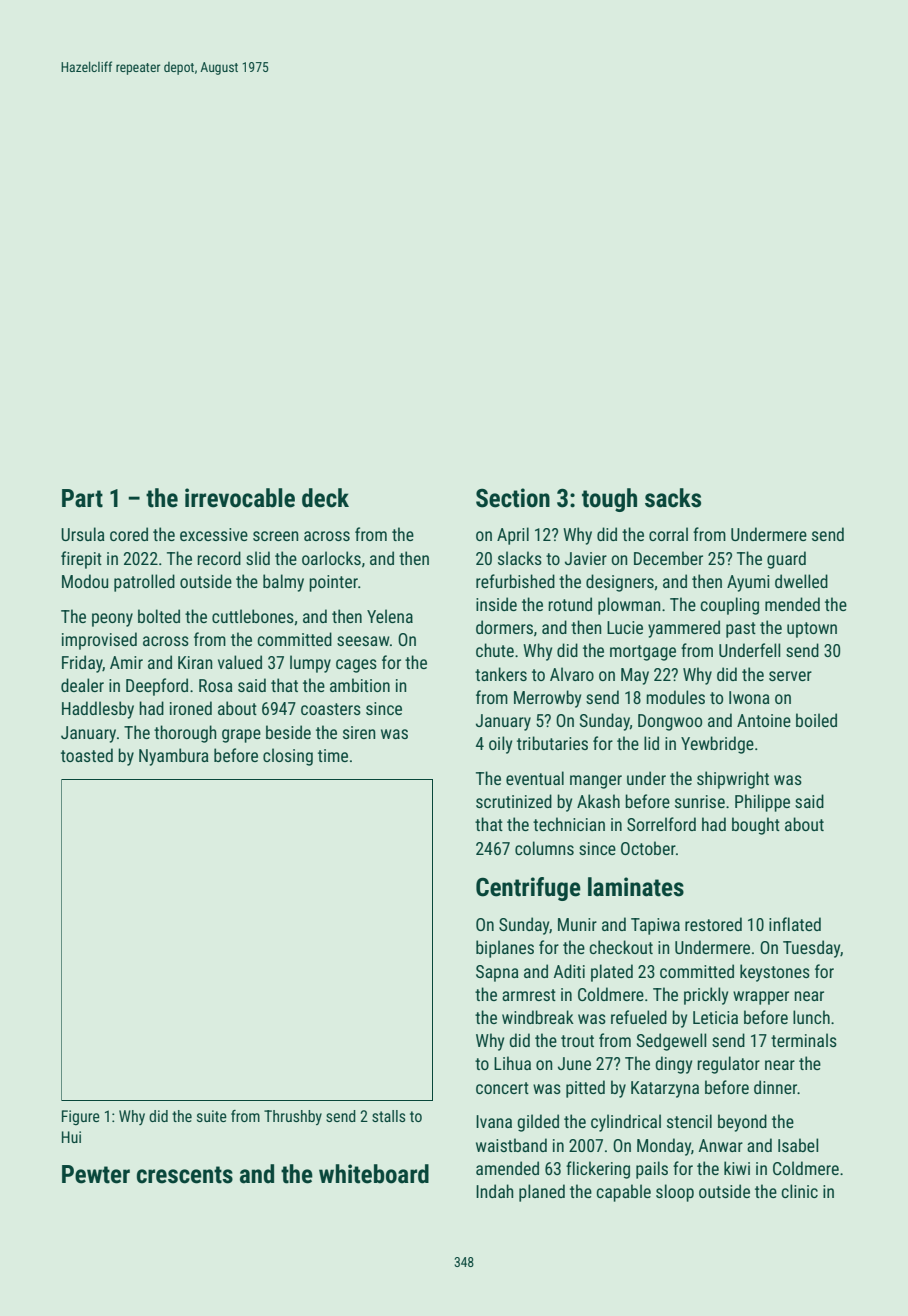 The image size is (908, 1316). Describe the element at coordinates (673, 498) in the screenshot. I see `sacks` at that location.
